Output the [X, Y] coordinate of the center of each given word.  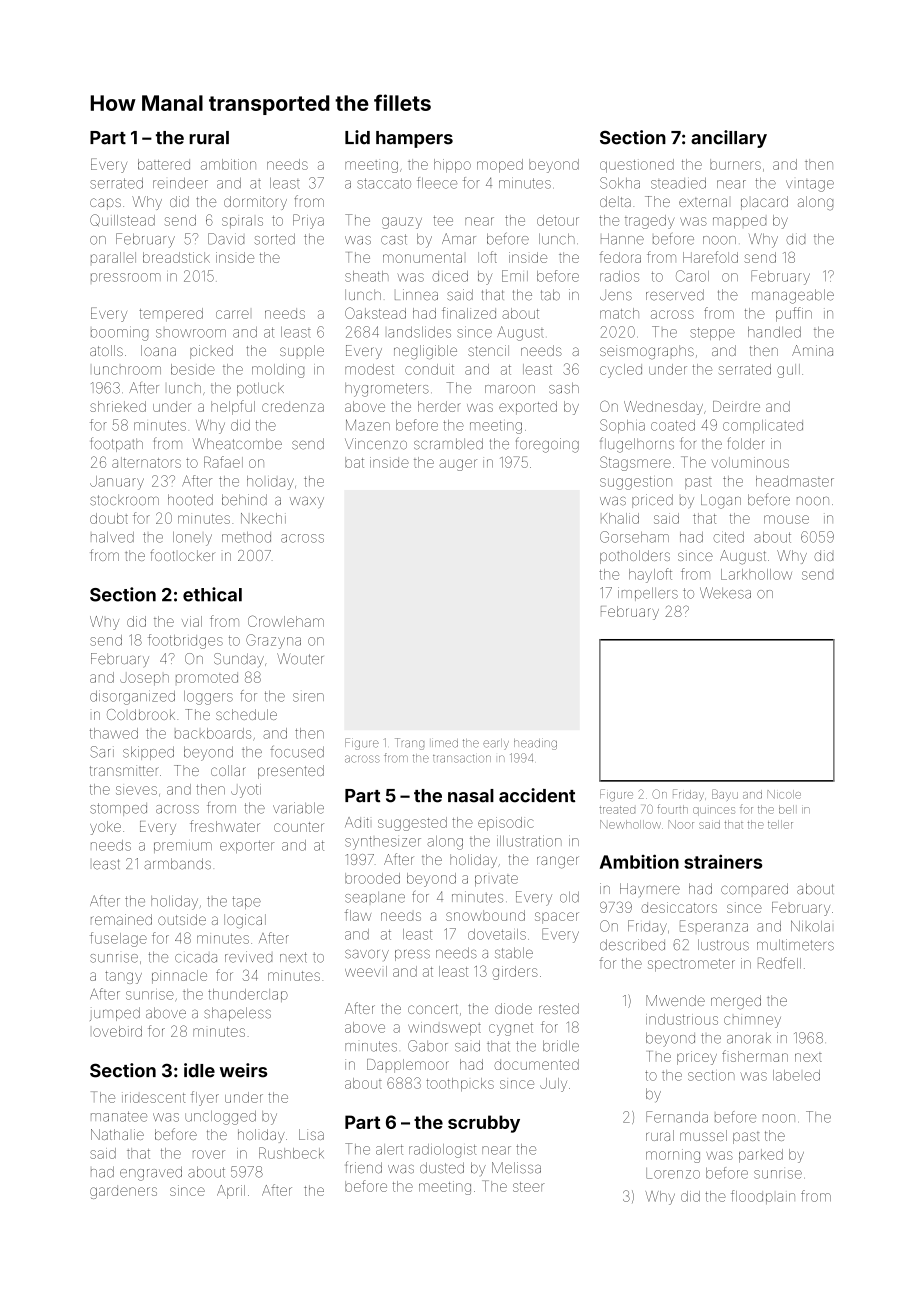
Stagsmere [635, 463]
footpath [117, 444]
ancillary [729, 139]
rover [209, 1154]
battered [164, 164]
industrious [682, 1019]
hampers [414, 139]
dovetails [497, 934]
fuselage [118, 939]
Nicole [784, 794]
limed [445, 743]
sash [564, 388]
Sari [102, 752]
